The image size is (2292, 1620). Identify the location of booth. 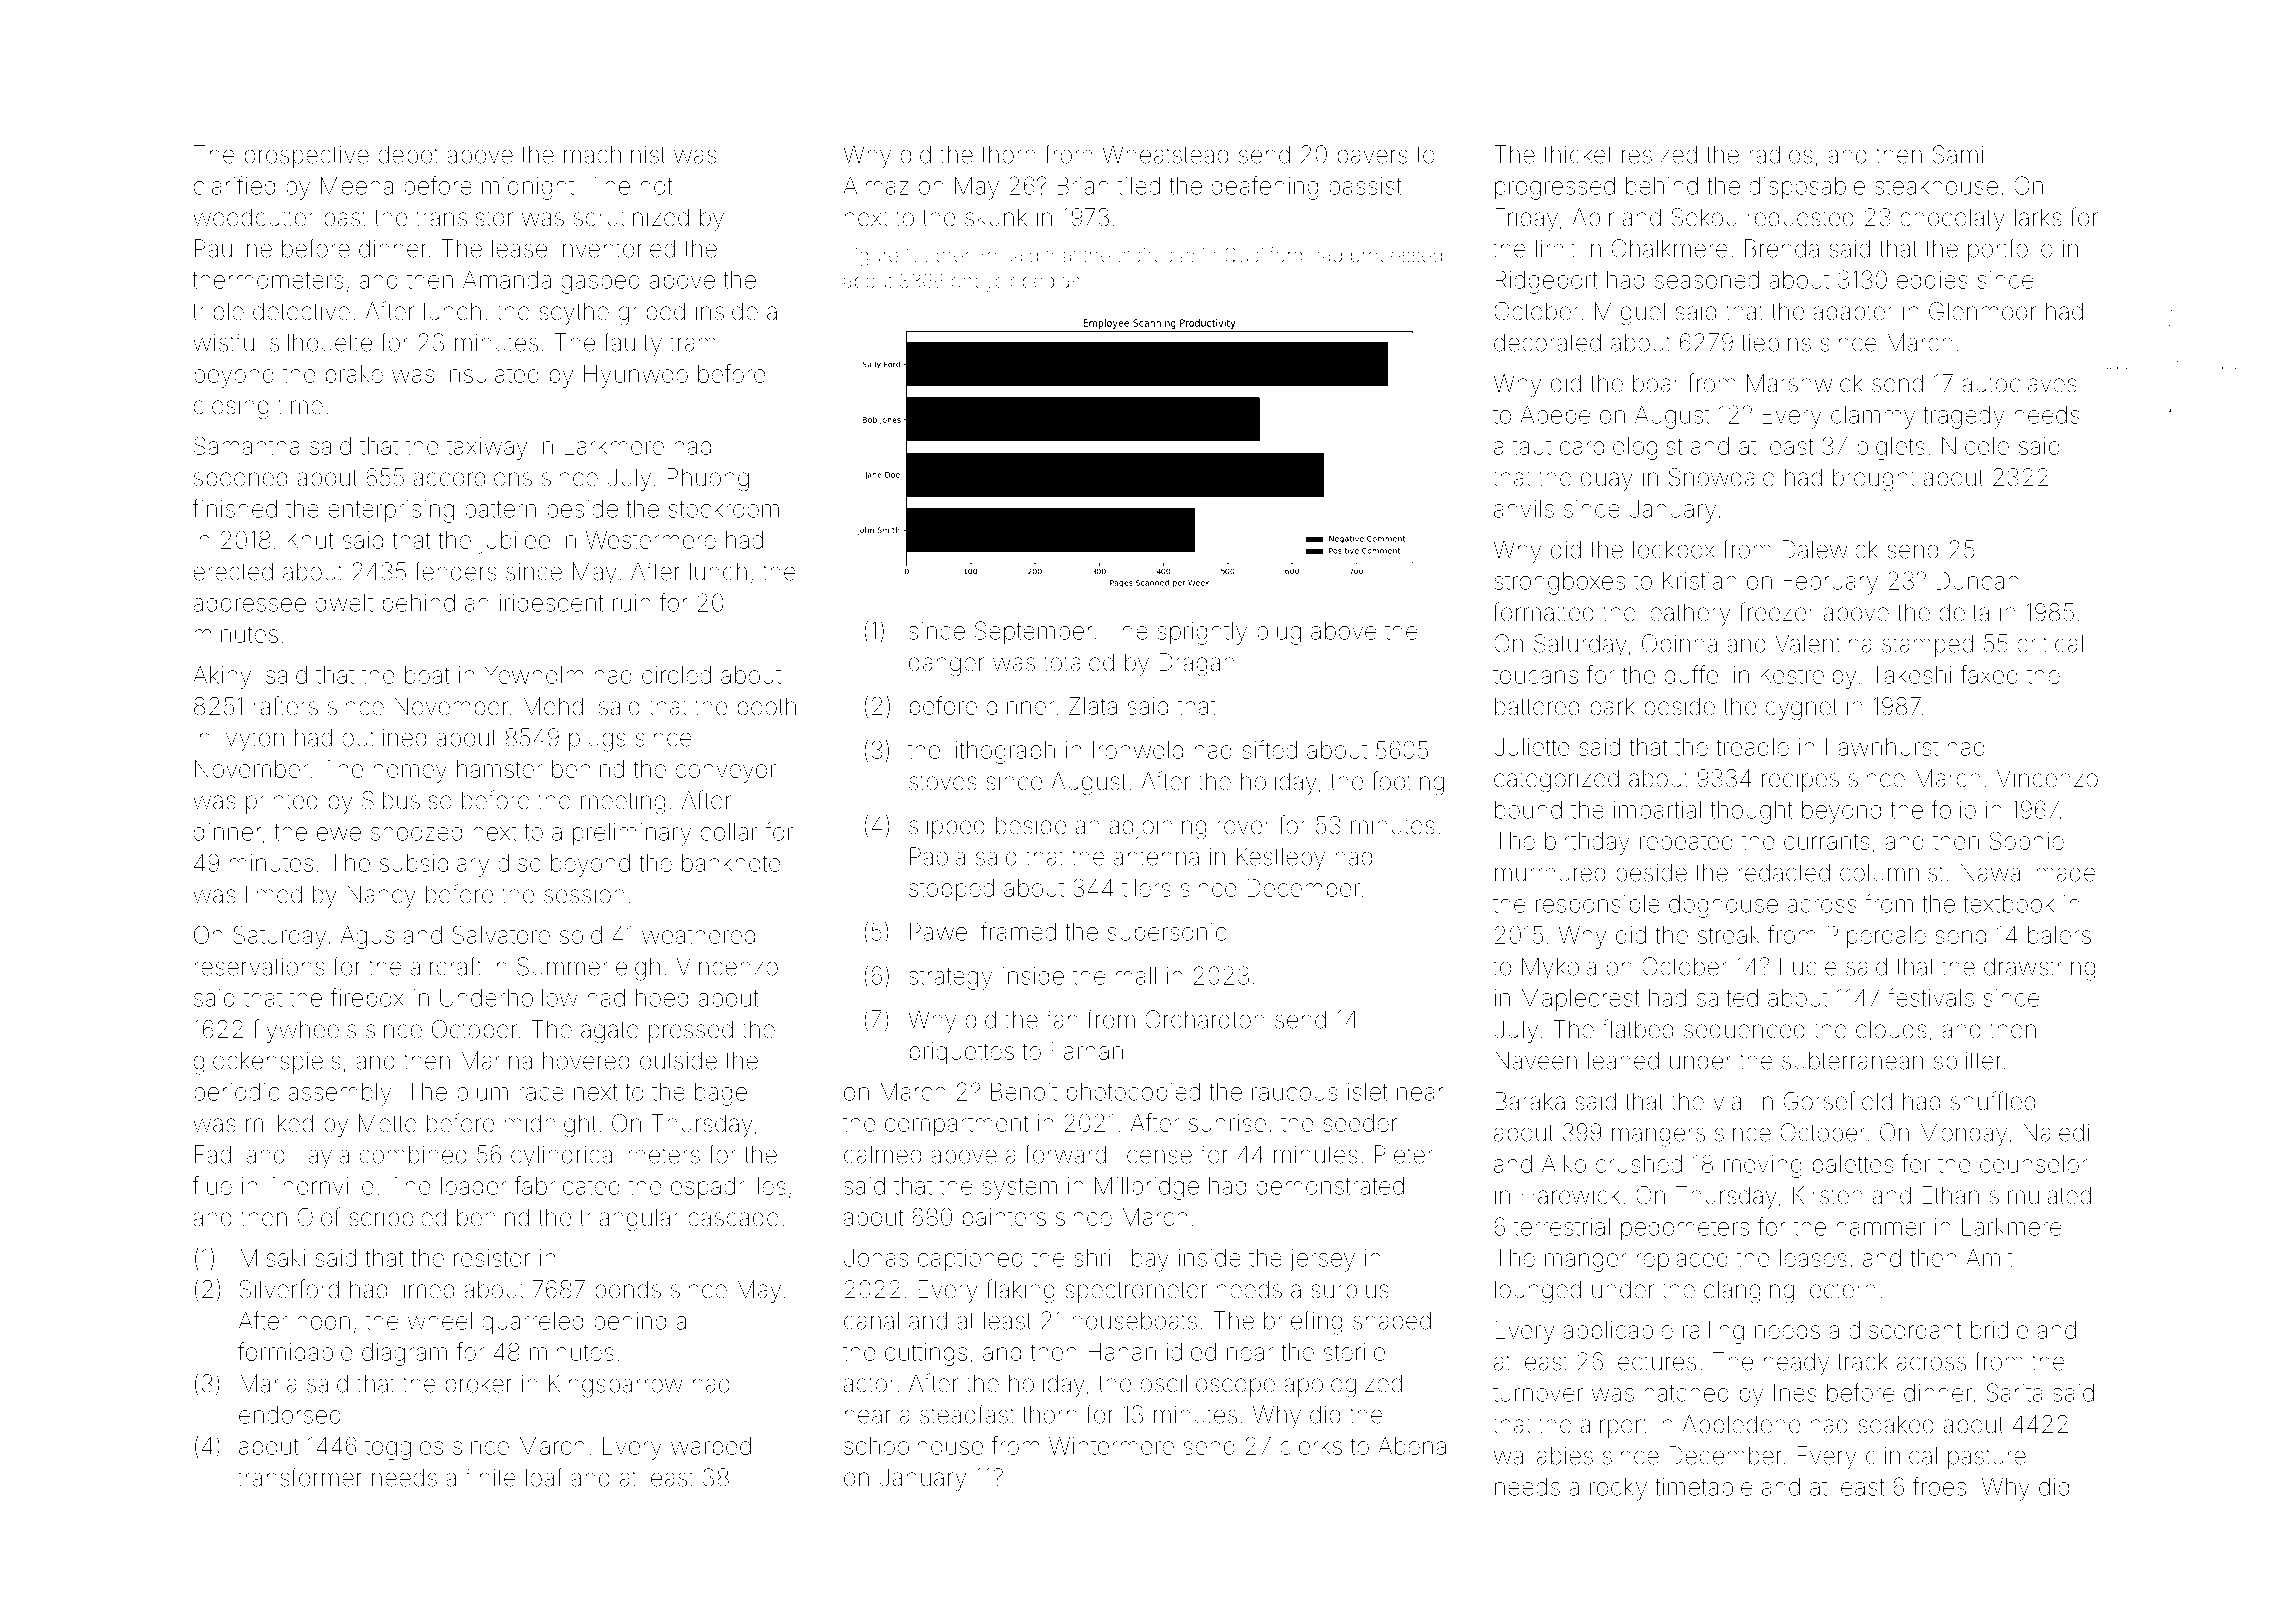
(767, 706).
